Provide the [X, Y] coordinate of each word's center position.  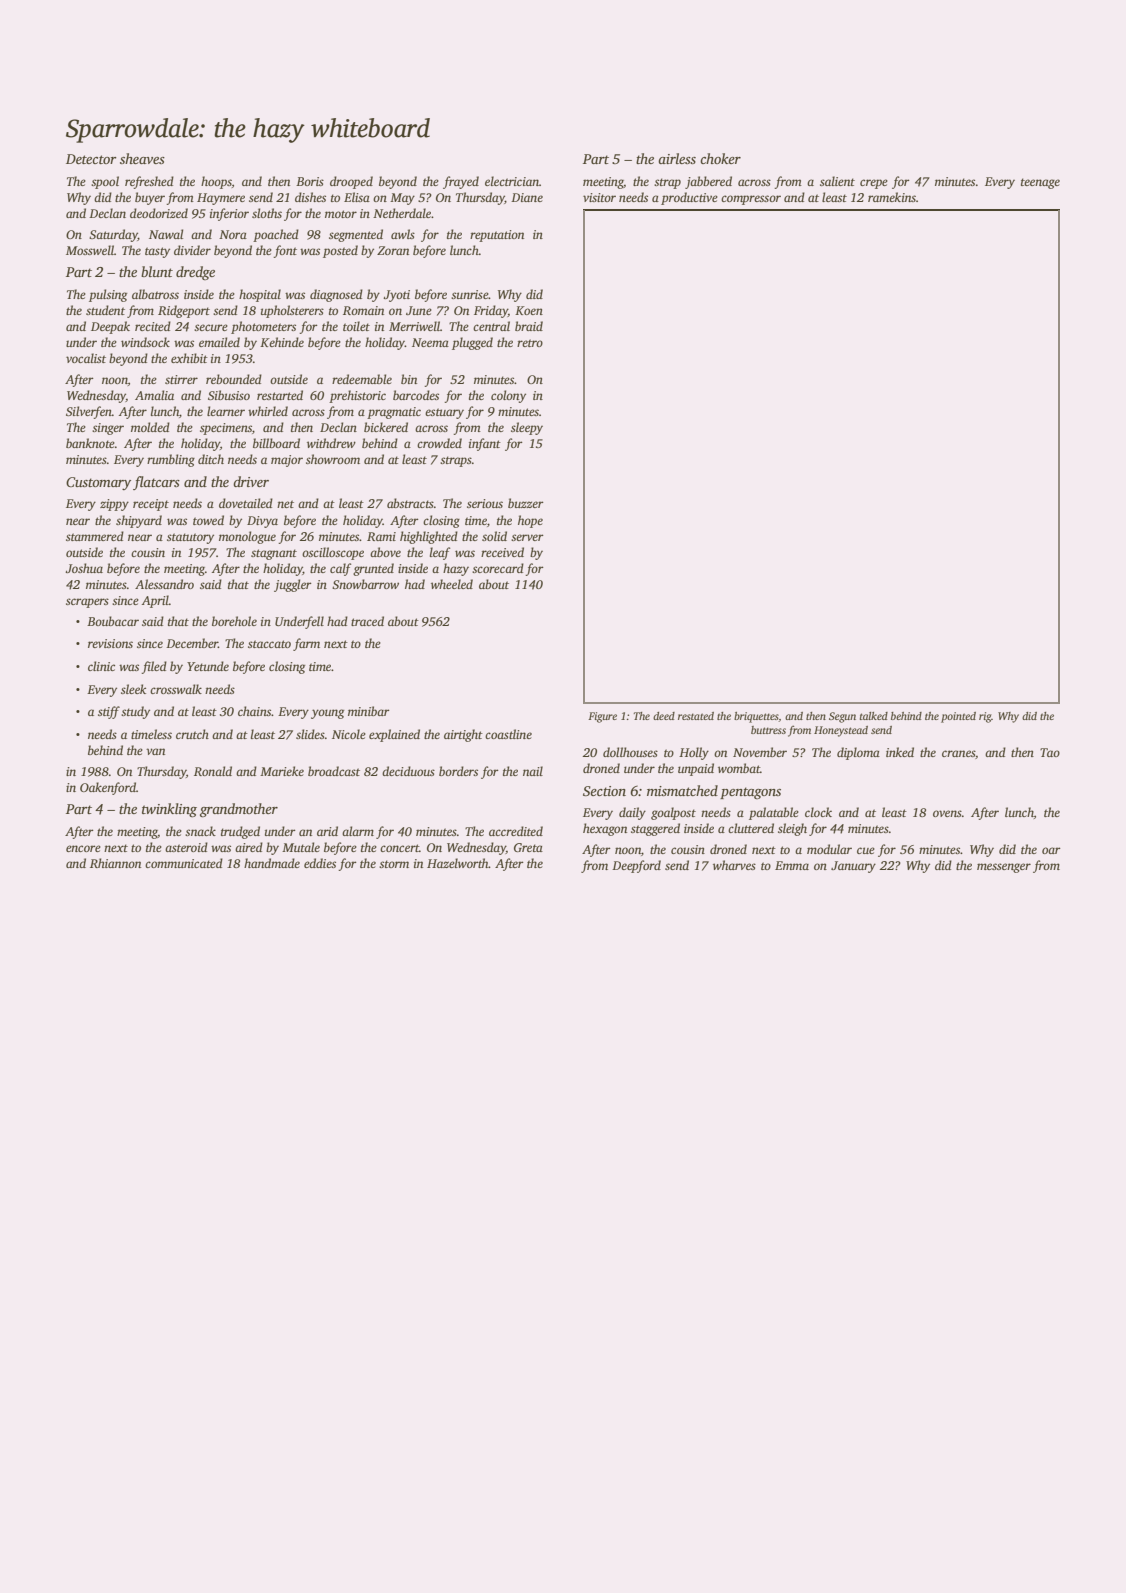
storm [394, 864]
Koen [529, 310]
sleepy [527, 428]
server [527, 537]
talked [874, 716]
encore [83, 848]
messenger [1004, 868]
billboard [276, 443]
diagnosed [336, 295]
